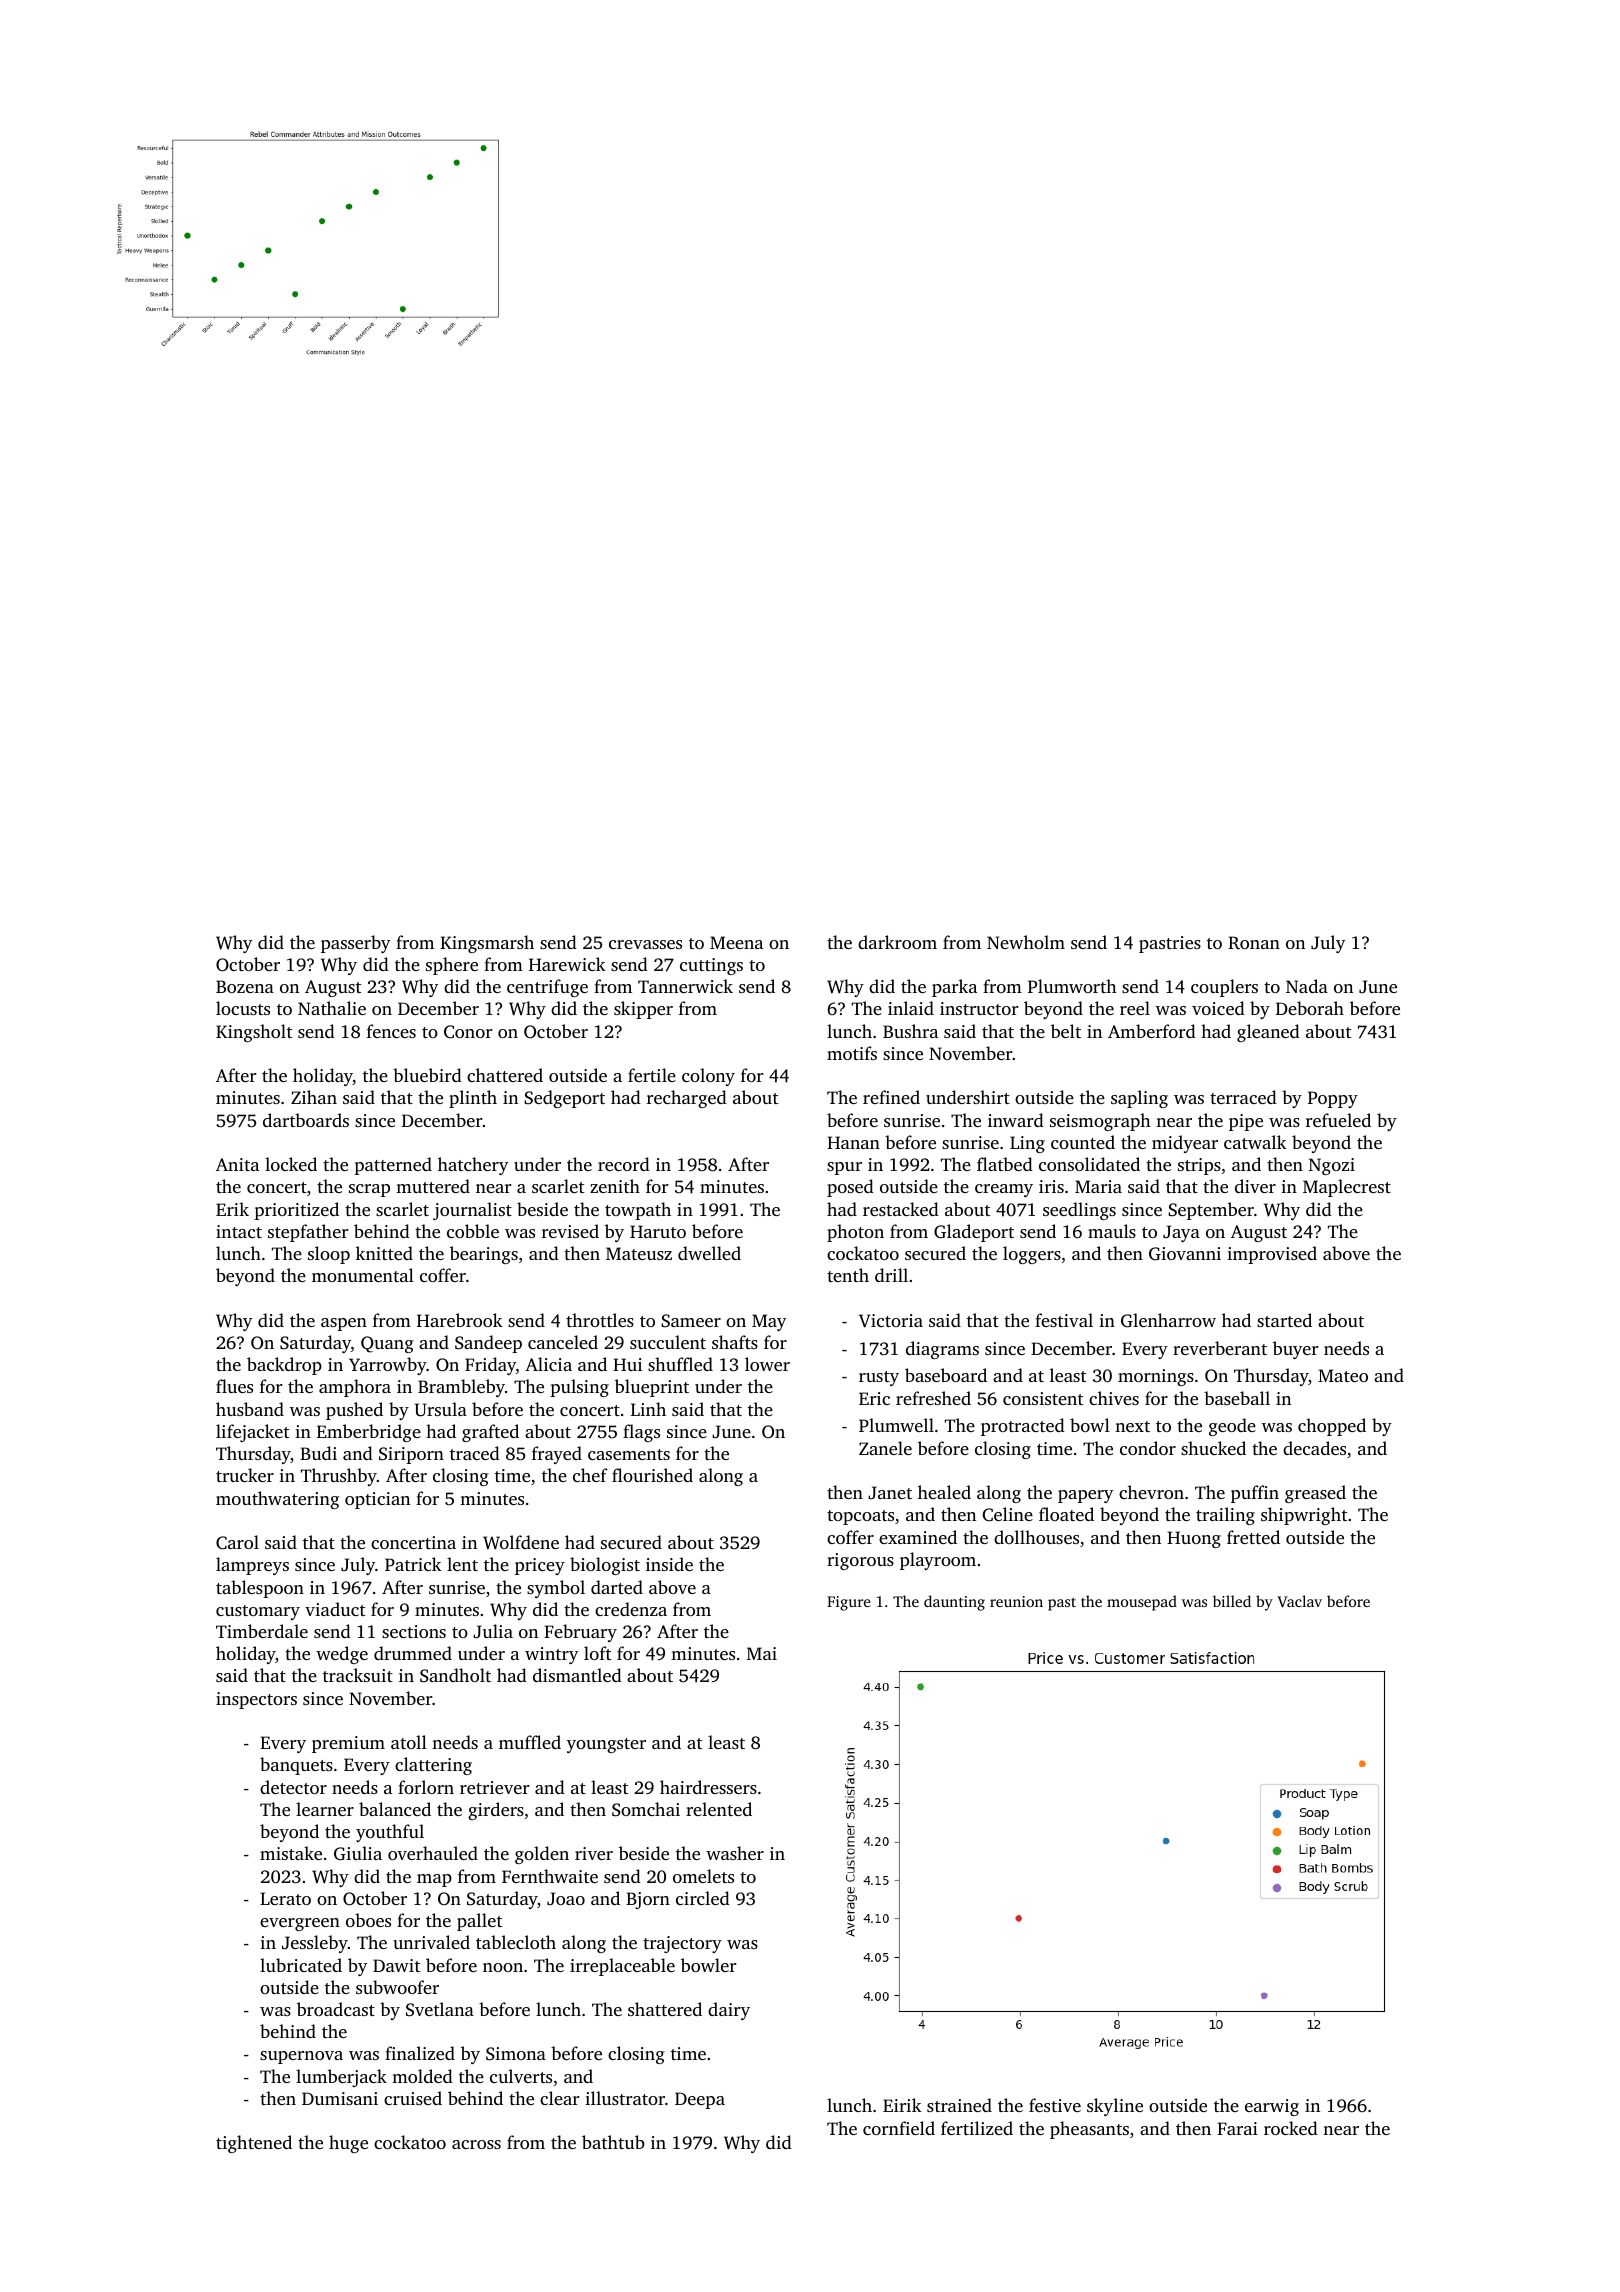  Describe the element at coordinates (473, 1166) in the image. I see `hatchery` at that location.
